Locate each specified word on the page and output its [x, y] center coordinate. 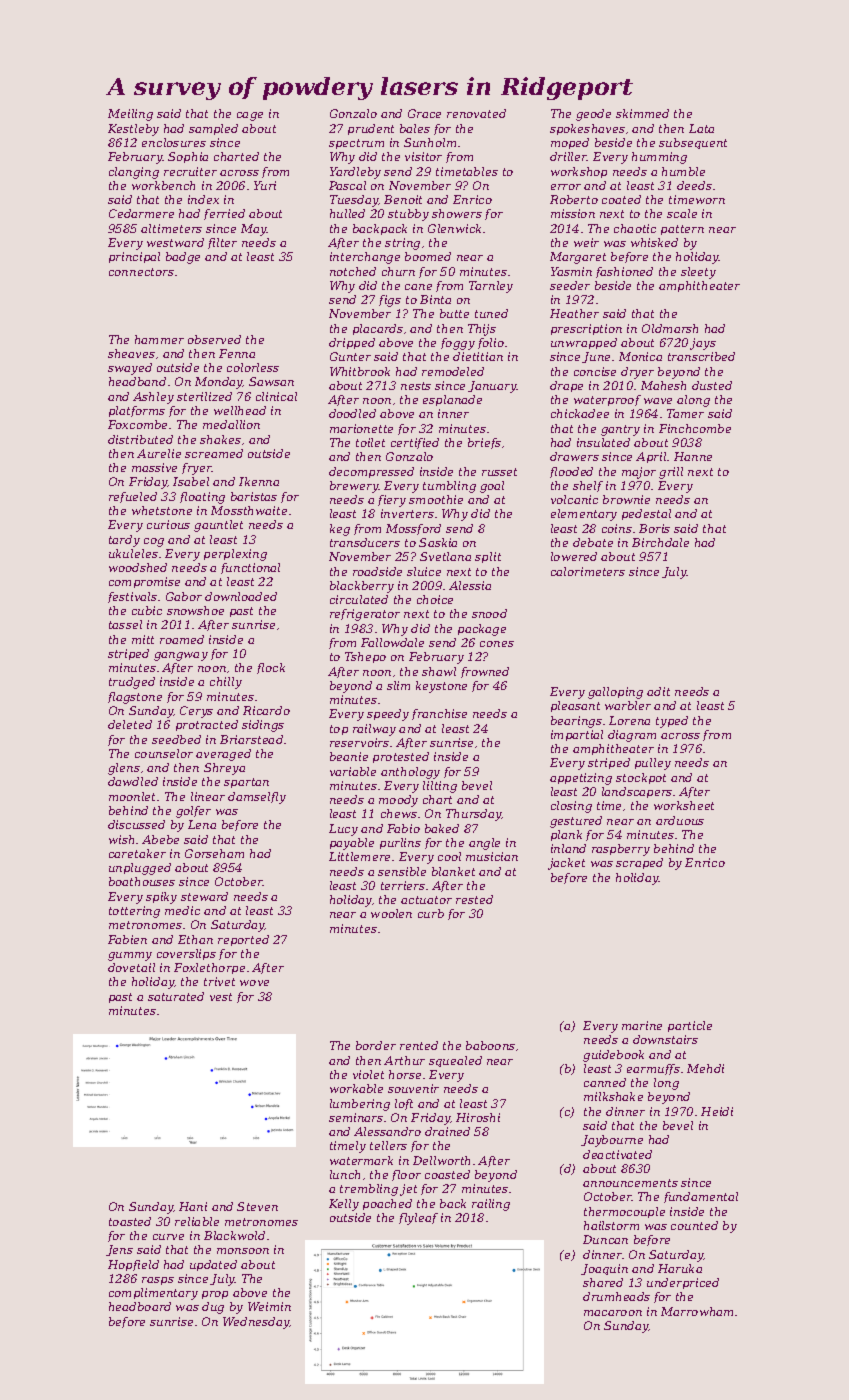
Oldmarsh [670, 328]
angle [484, 844]
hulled [347, 213]
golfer [193, 812]
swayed [130, 369]
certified [415, 443]
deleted [130, 724]
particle [690, 1026]
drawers [574, 456]
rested [474, 899]
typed [672, 722]
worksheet [684, 805]
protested [401, 757]
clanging [134, 173]
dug [213, 1308]
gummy [130, 956]
